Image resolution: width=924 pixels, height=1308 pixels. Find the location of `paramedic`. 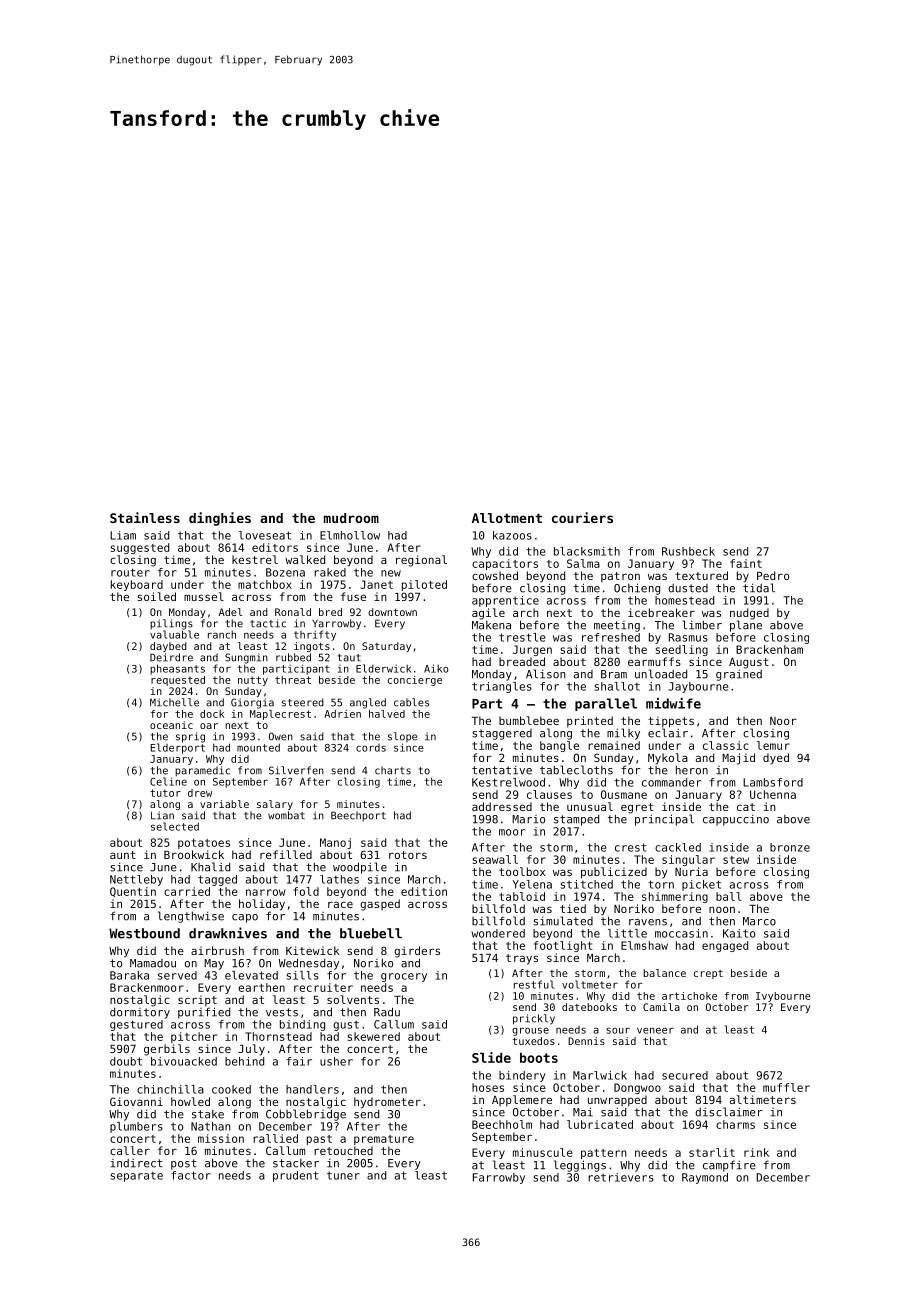

paramedic is located at coordinates (202, 771).
